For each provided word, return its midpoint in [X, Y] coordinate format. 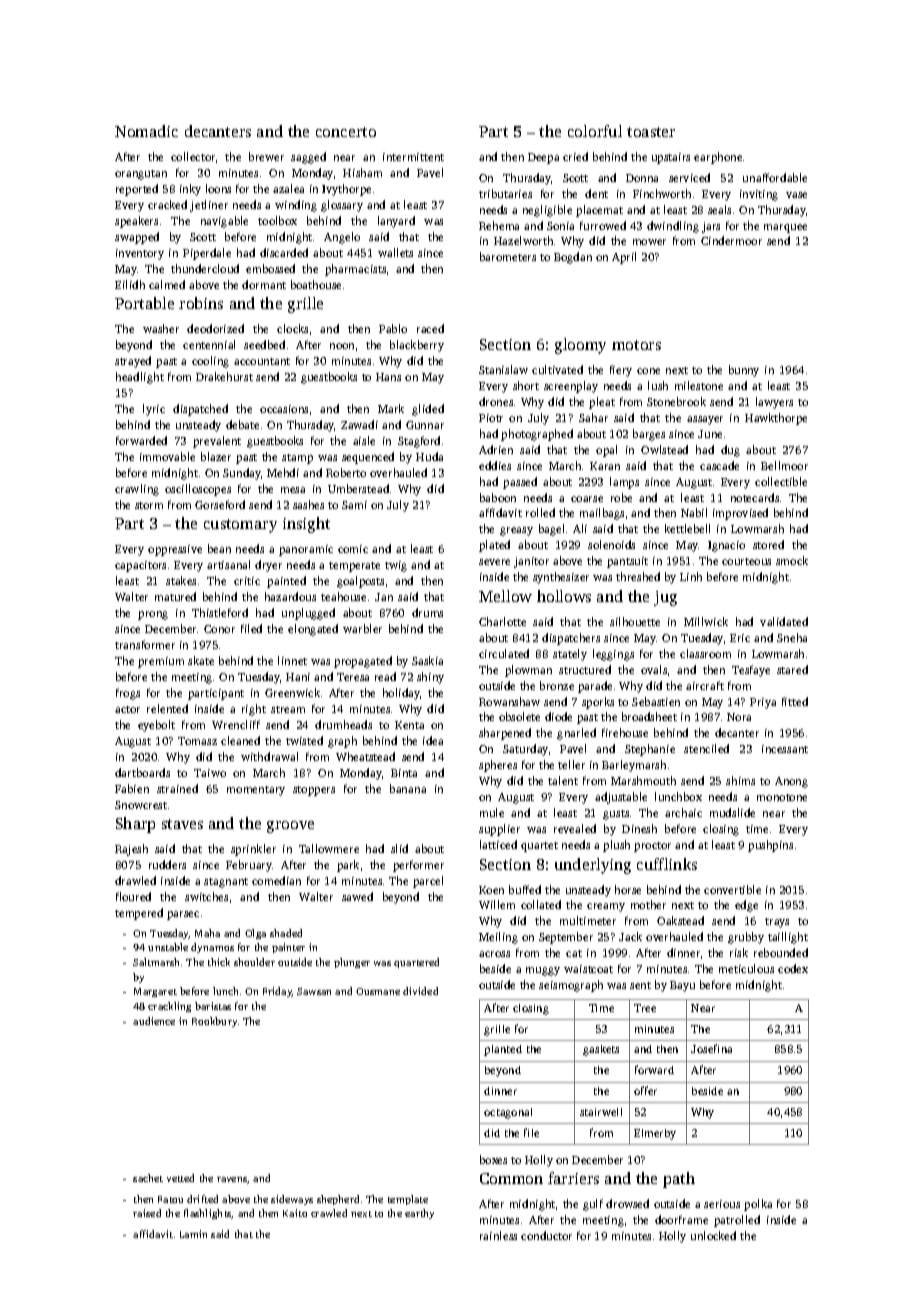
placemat [599, 211]
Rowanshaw [509, 701]
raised [147, 1213]
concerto [346, 132]
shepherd [338, 1200]
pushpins [770, 846]
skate [201, 660]
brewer [266, 156]
